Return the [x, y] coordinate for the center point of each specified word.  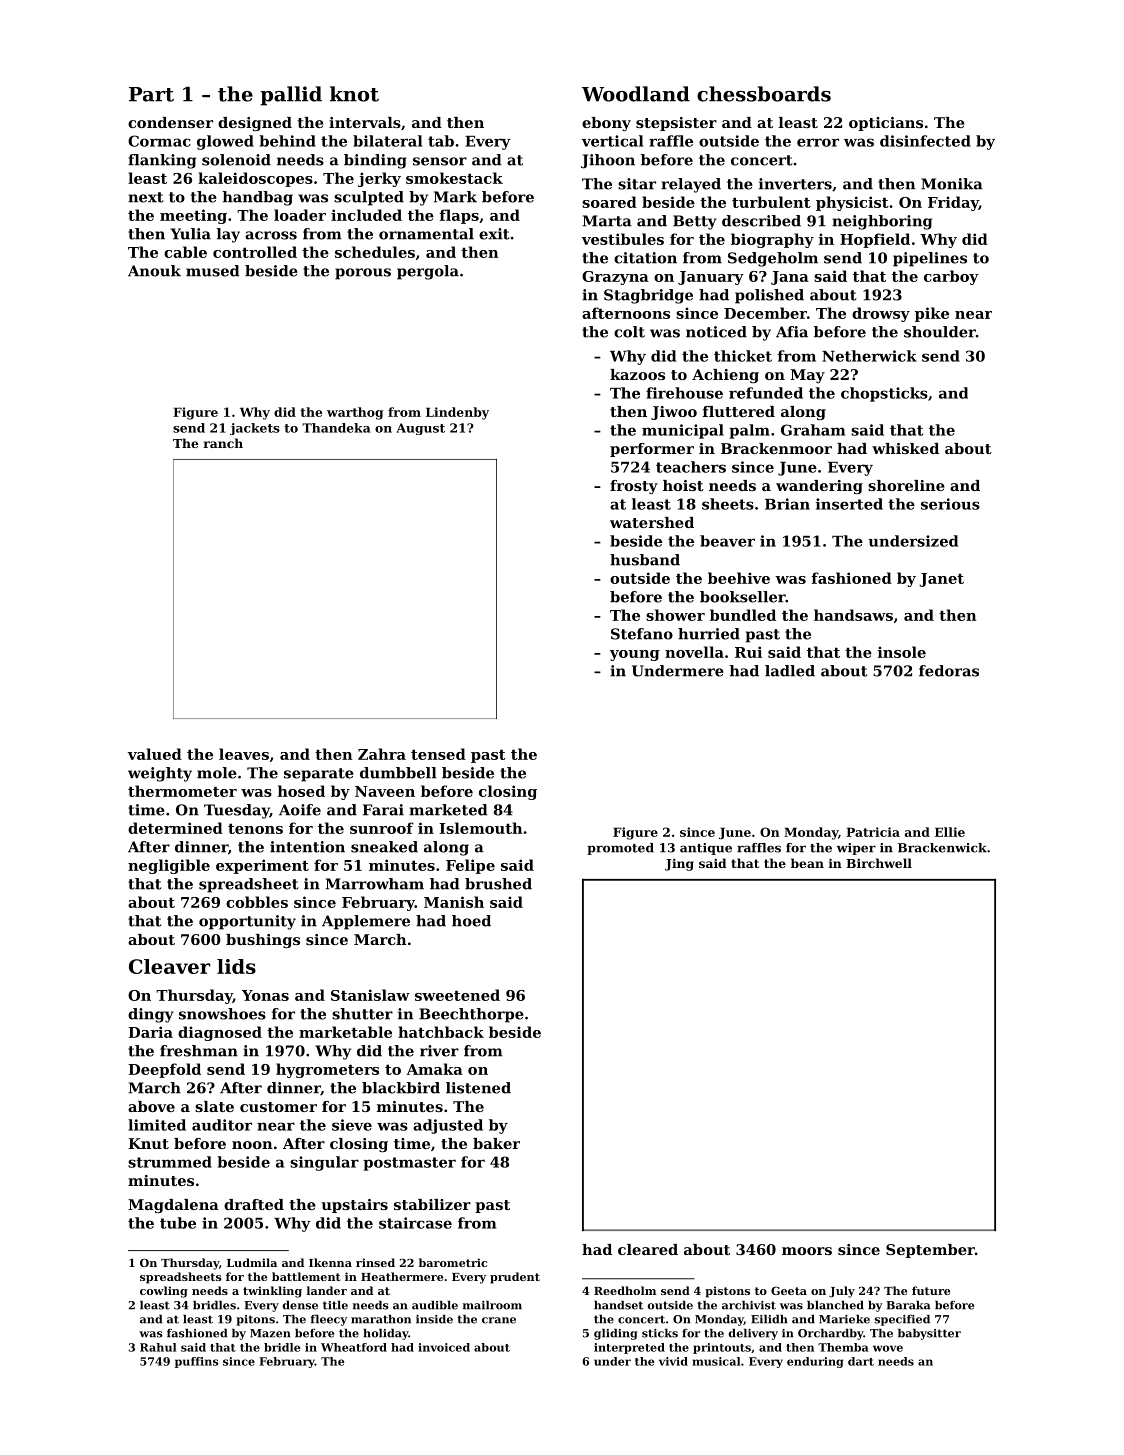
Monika [952, 184]
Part [151, 94]
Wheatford [354, 1347]
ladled [790, 671]
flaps [459, 216]
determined [175, 828]
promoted [620, 849]
